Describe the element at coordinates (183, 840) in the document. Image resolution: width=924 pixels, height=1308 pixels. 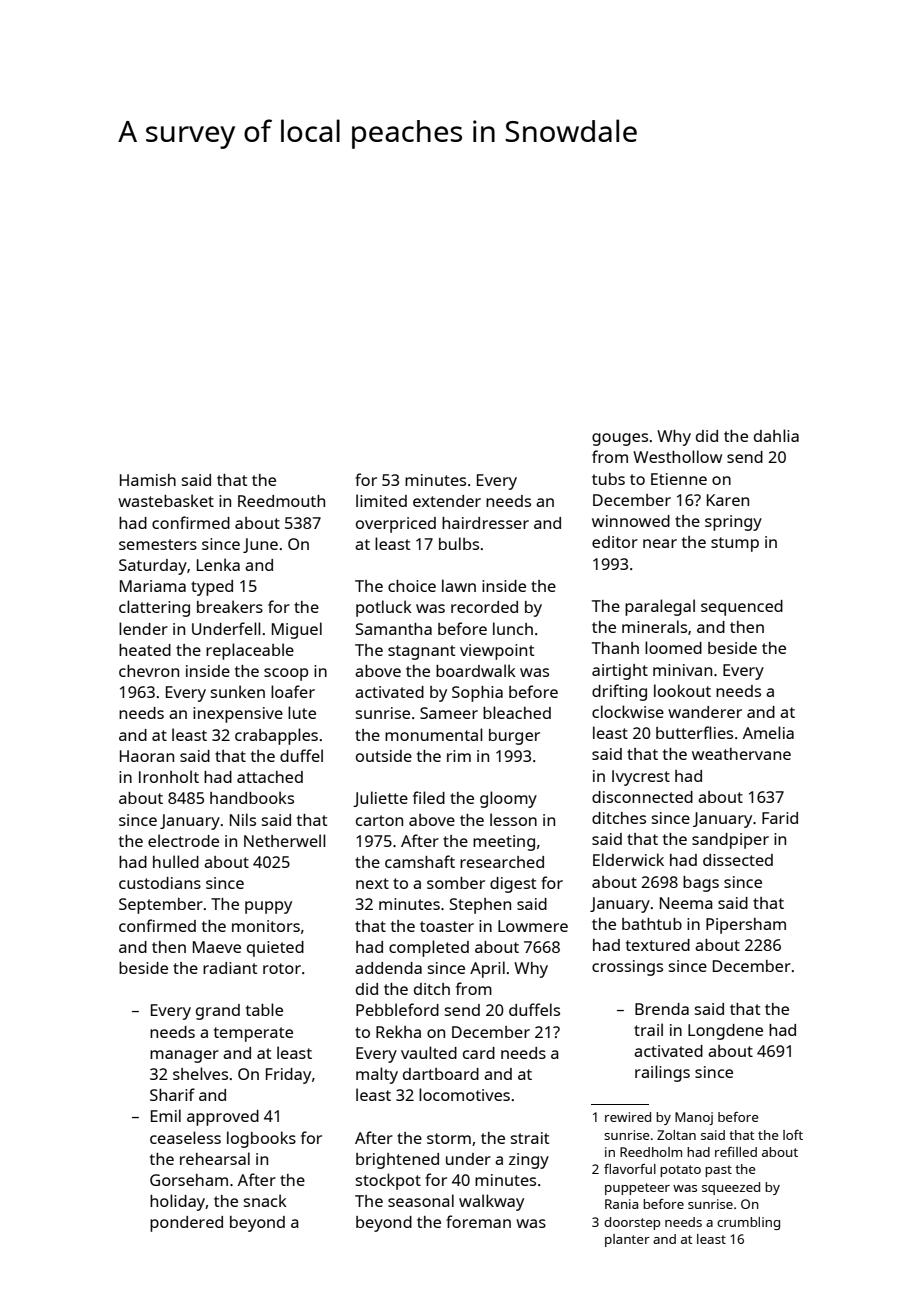
I see `electrode` at that location.
